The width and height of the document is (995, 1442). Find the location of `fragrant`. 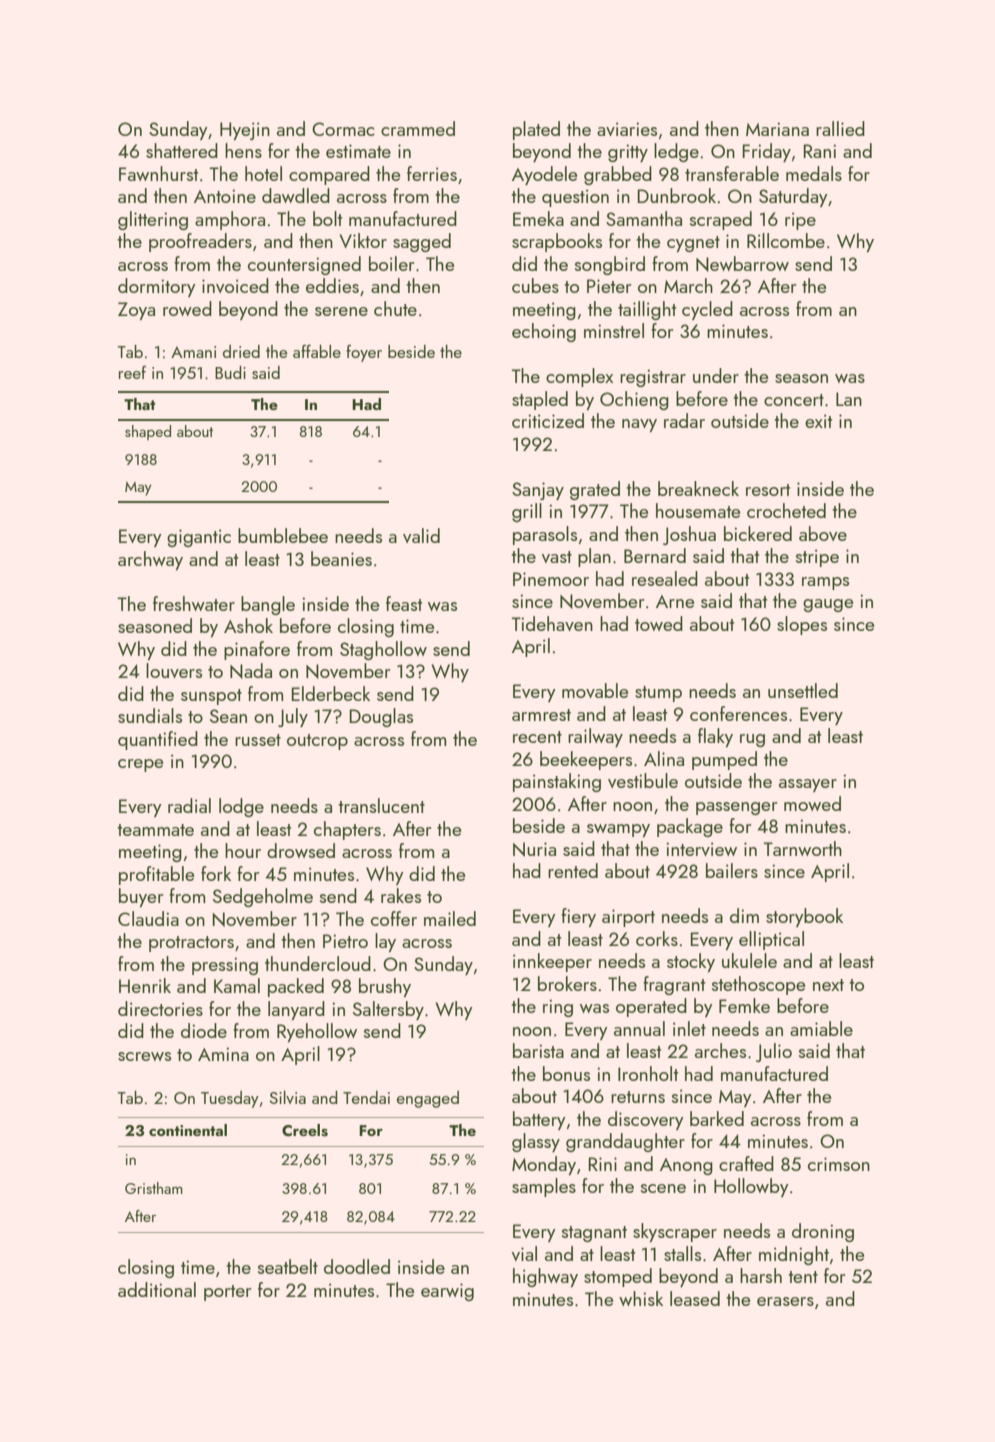

fragrant is located at coordinates (674, 985).
